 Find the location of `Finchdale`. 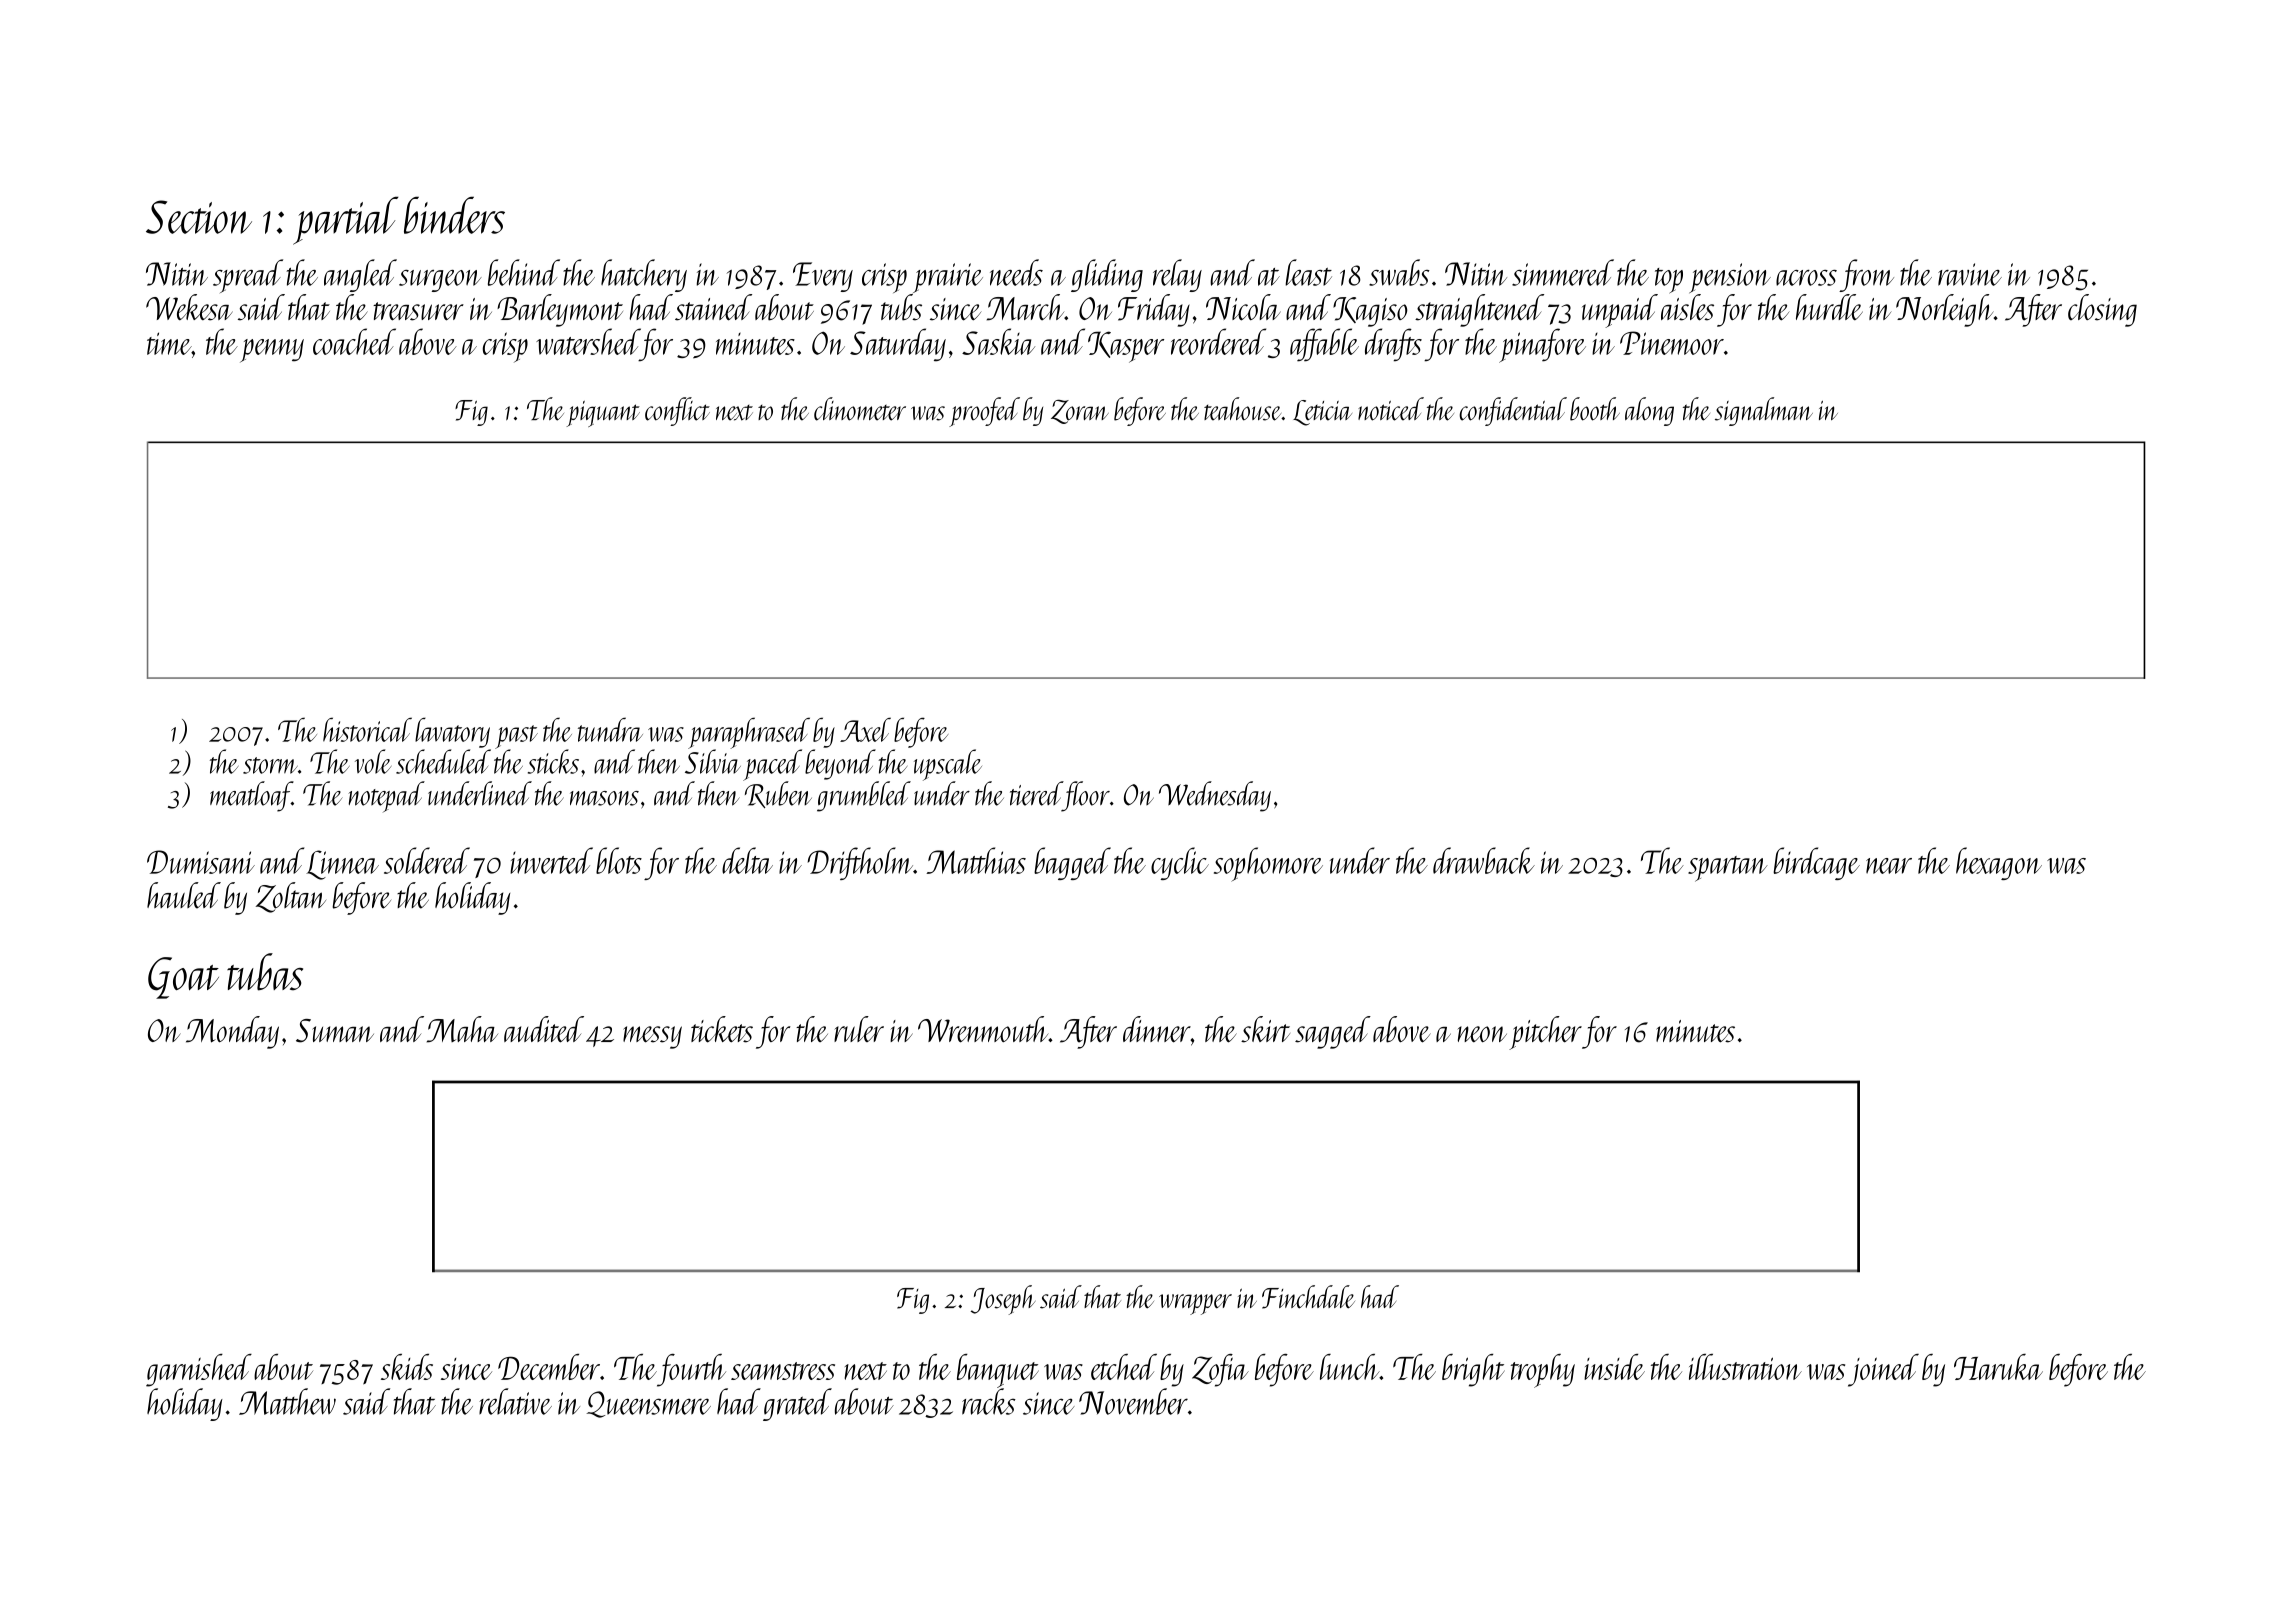

Finchdale is located at coordinates (1308, 1297).
